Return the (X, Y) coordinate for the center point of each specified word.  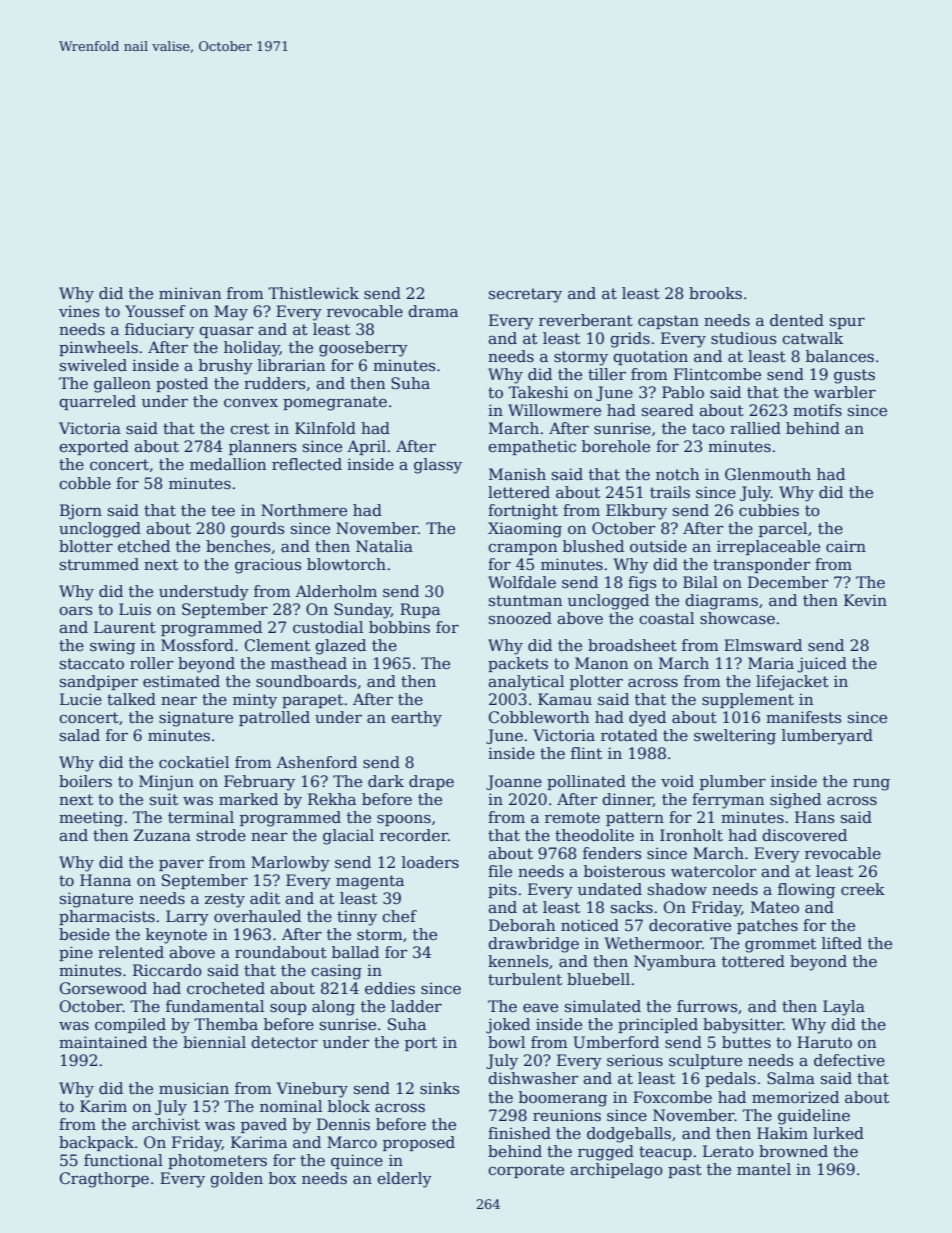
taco (708, 429)
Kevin (865, 600)
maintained (103, 1042)
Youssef (155, 311)
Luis (135, 609)
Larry (187, 918)
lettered (519, 492)
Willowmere (554, 410)
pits (502, 890)
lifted (842, 943)
